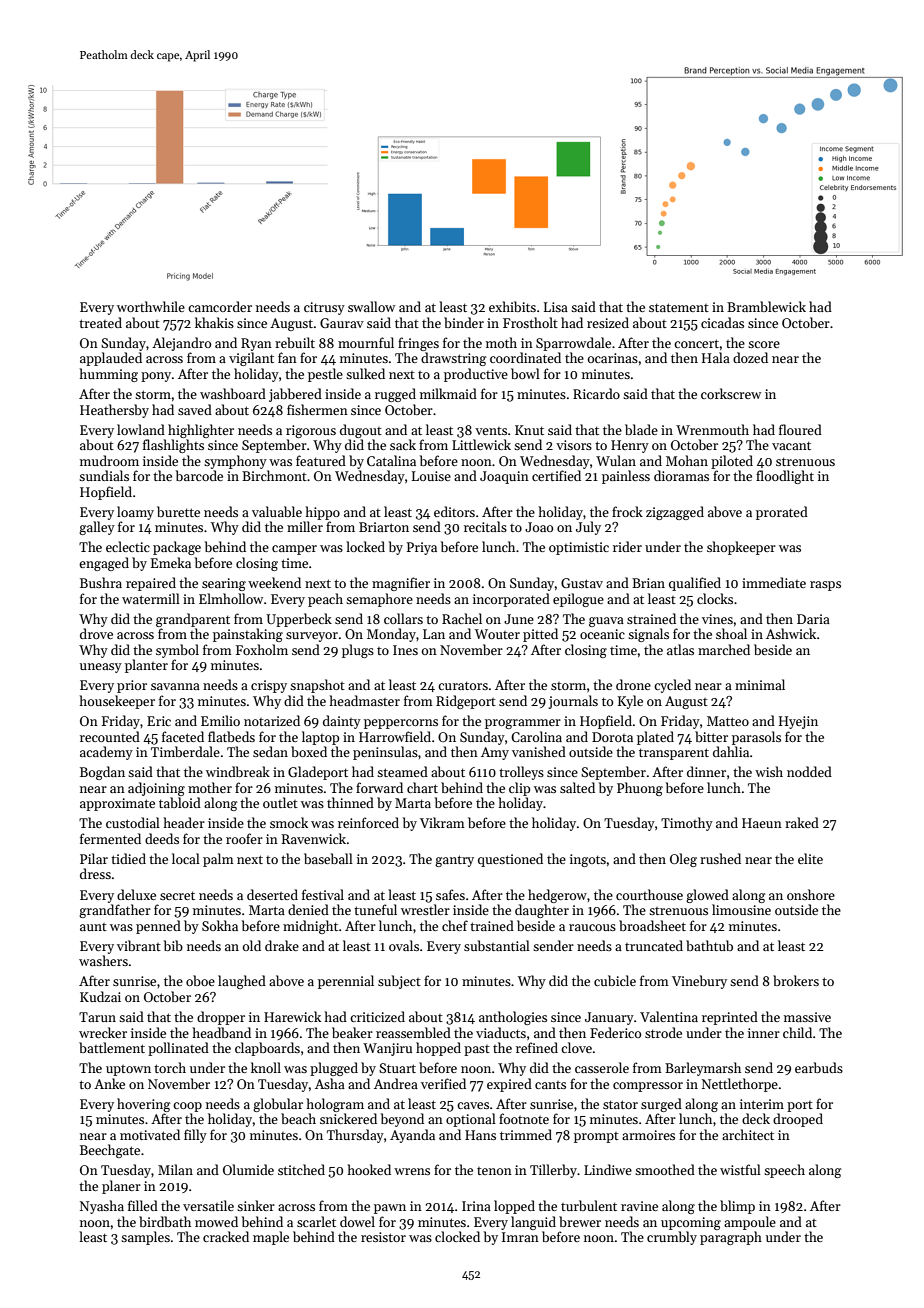  Describe the element at coordinates (680, 649) in the page. I see `atlas` at that location.
